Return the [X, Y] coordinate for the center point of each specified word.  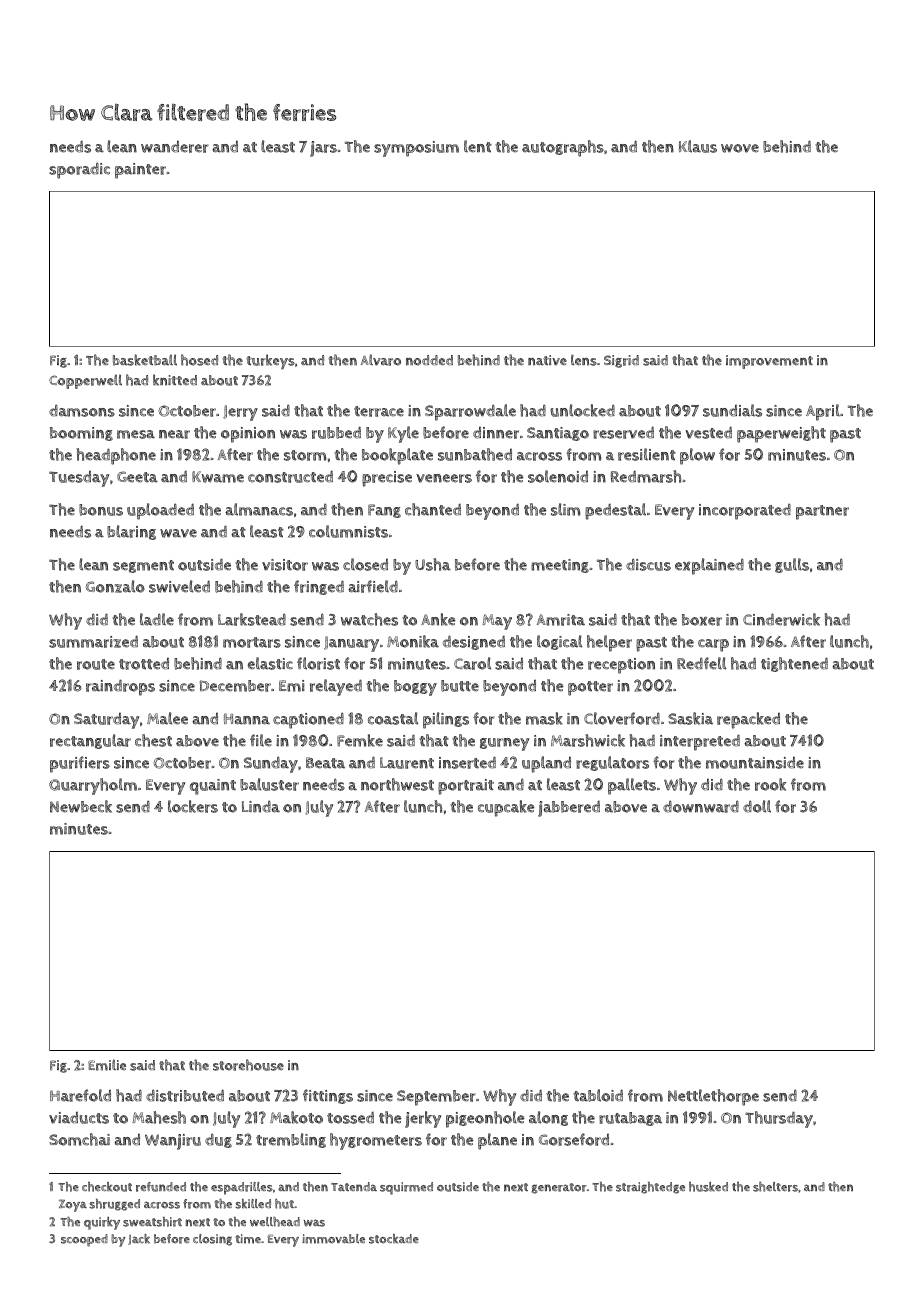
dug [218, 1140]
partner [822, 512]
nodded [429, 360]
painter [140, 171]
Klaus [698, 146]
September [436, 1098]
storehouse [248, 1065]
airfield [373, 586]
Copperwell [85, 381]
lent [478, 146]
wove [740, 148]
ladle [157, 619]
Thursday [779, 1119]
